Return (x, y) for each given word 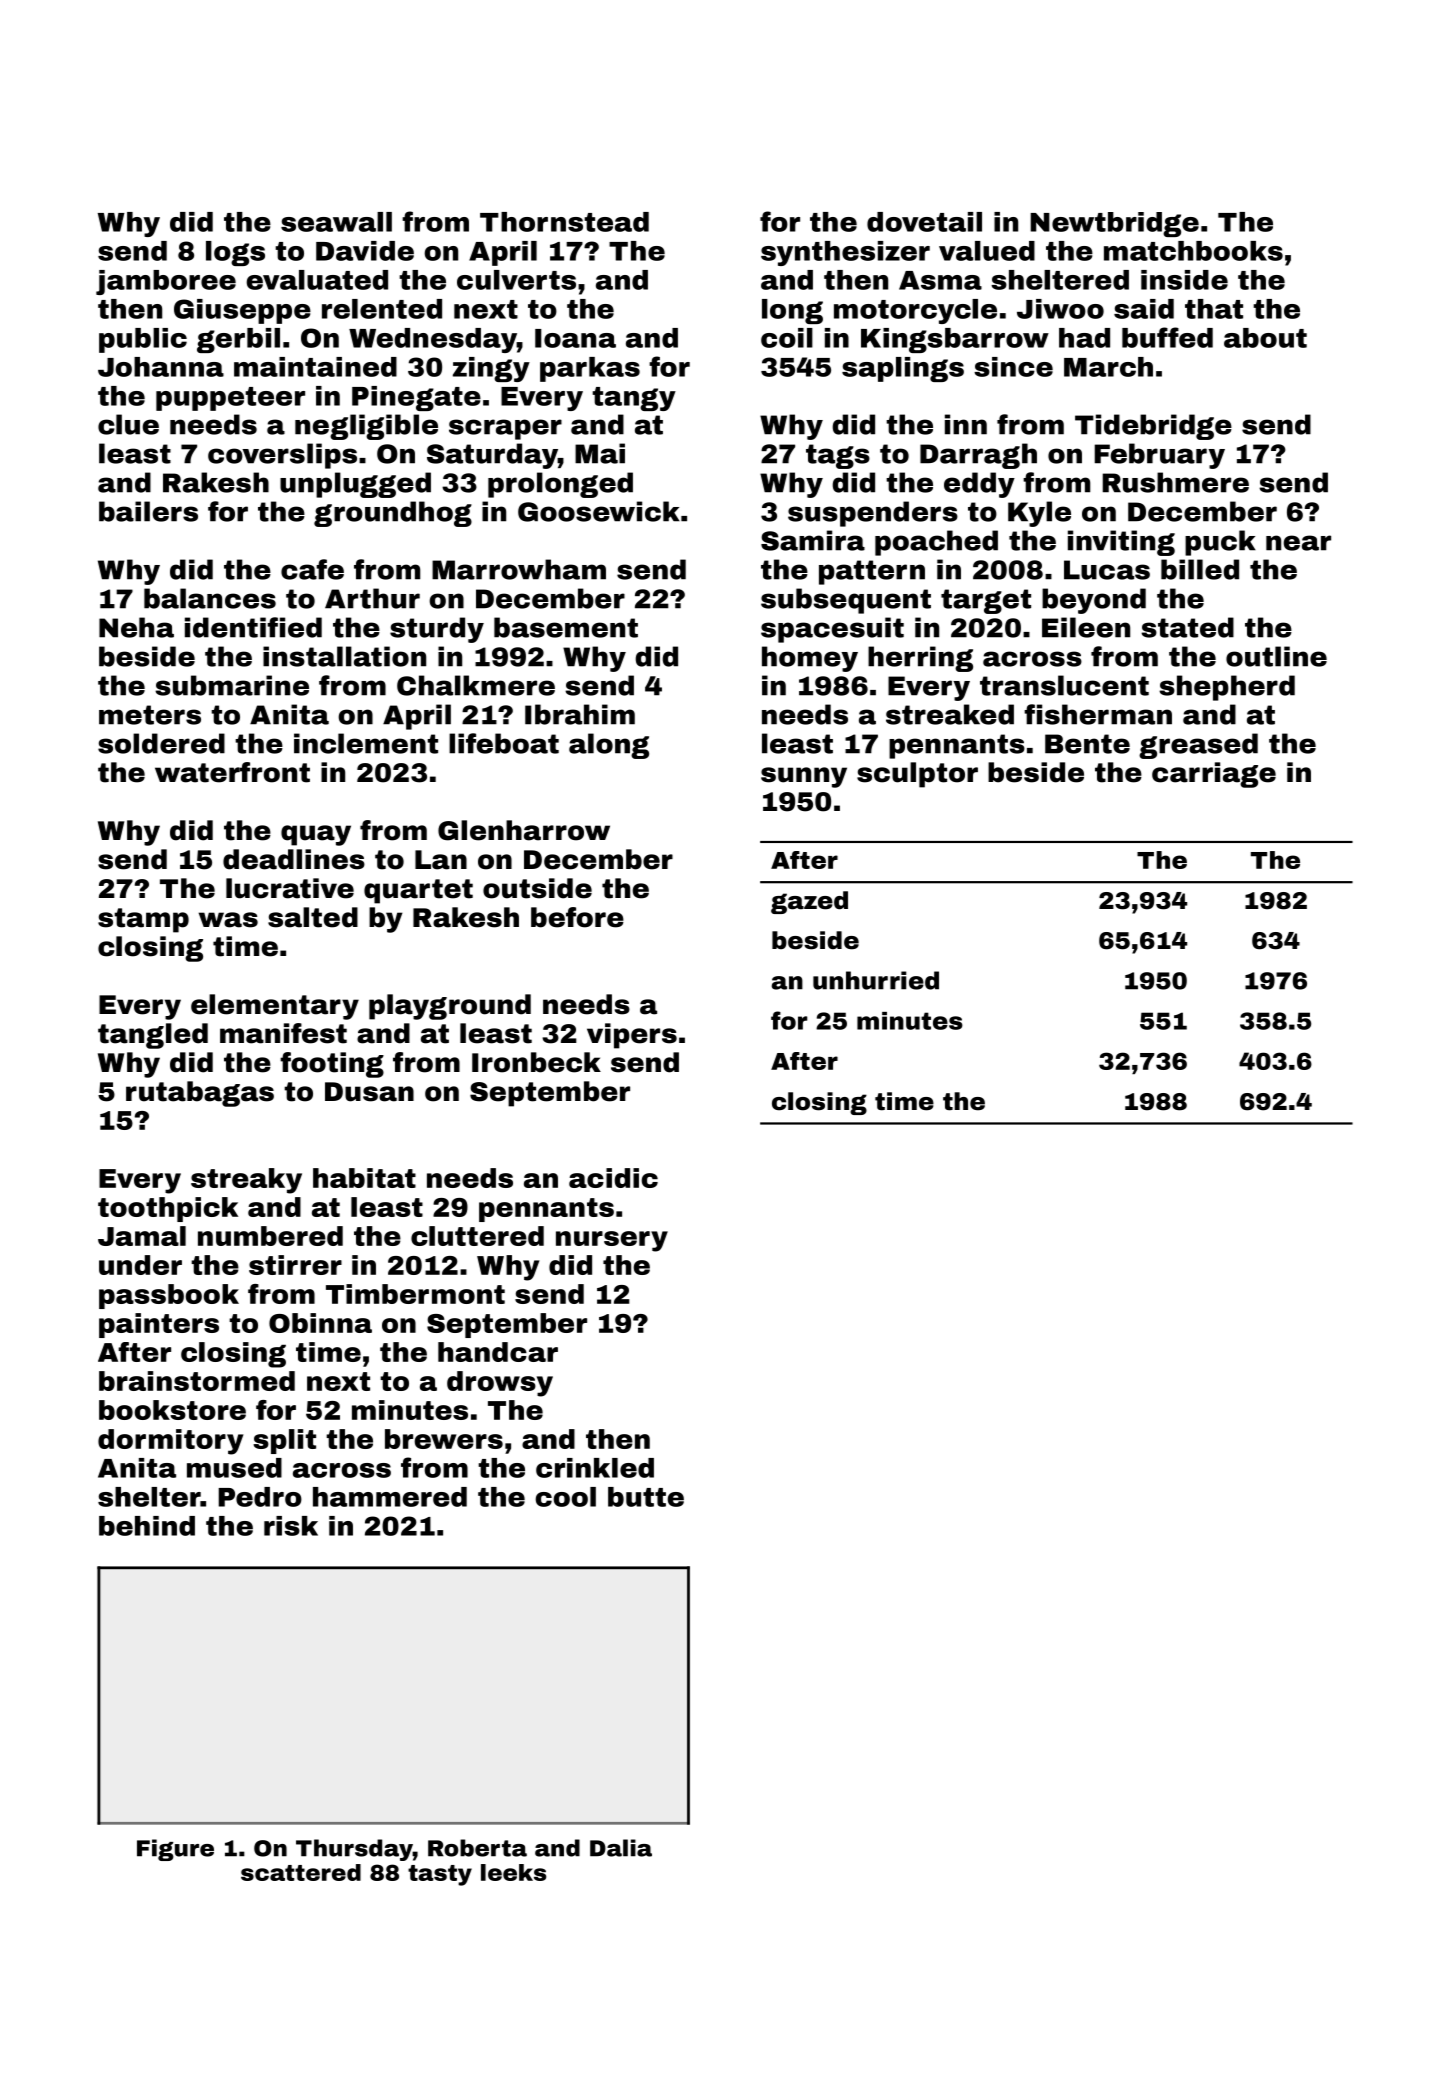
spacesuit (832, 630)
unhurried (876, 980)
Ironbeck (536, 1062)
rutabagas (200, 1094)
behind (147, 1526)
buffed (1167, 337)
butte (646, 1497)
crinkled (595, 1468)
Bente (1087, 744)
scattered (301, 1872)
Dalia (621, 1848)
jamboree (166, 282)
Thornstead (564, 222)
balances (210, 598)
